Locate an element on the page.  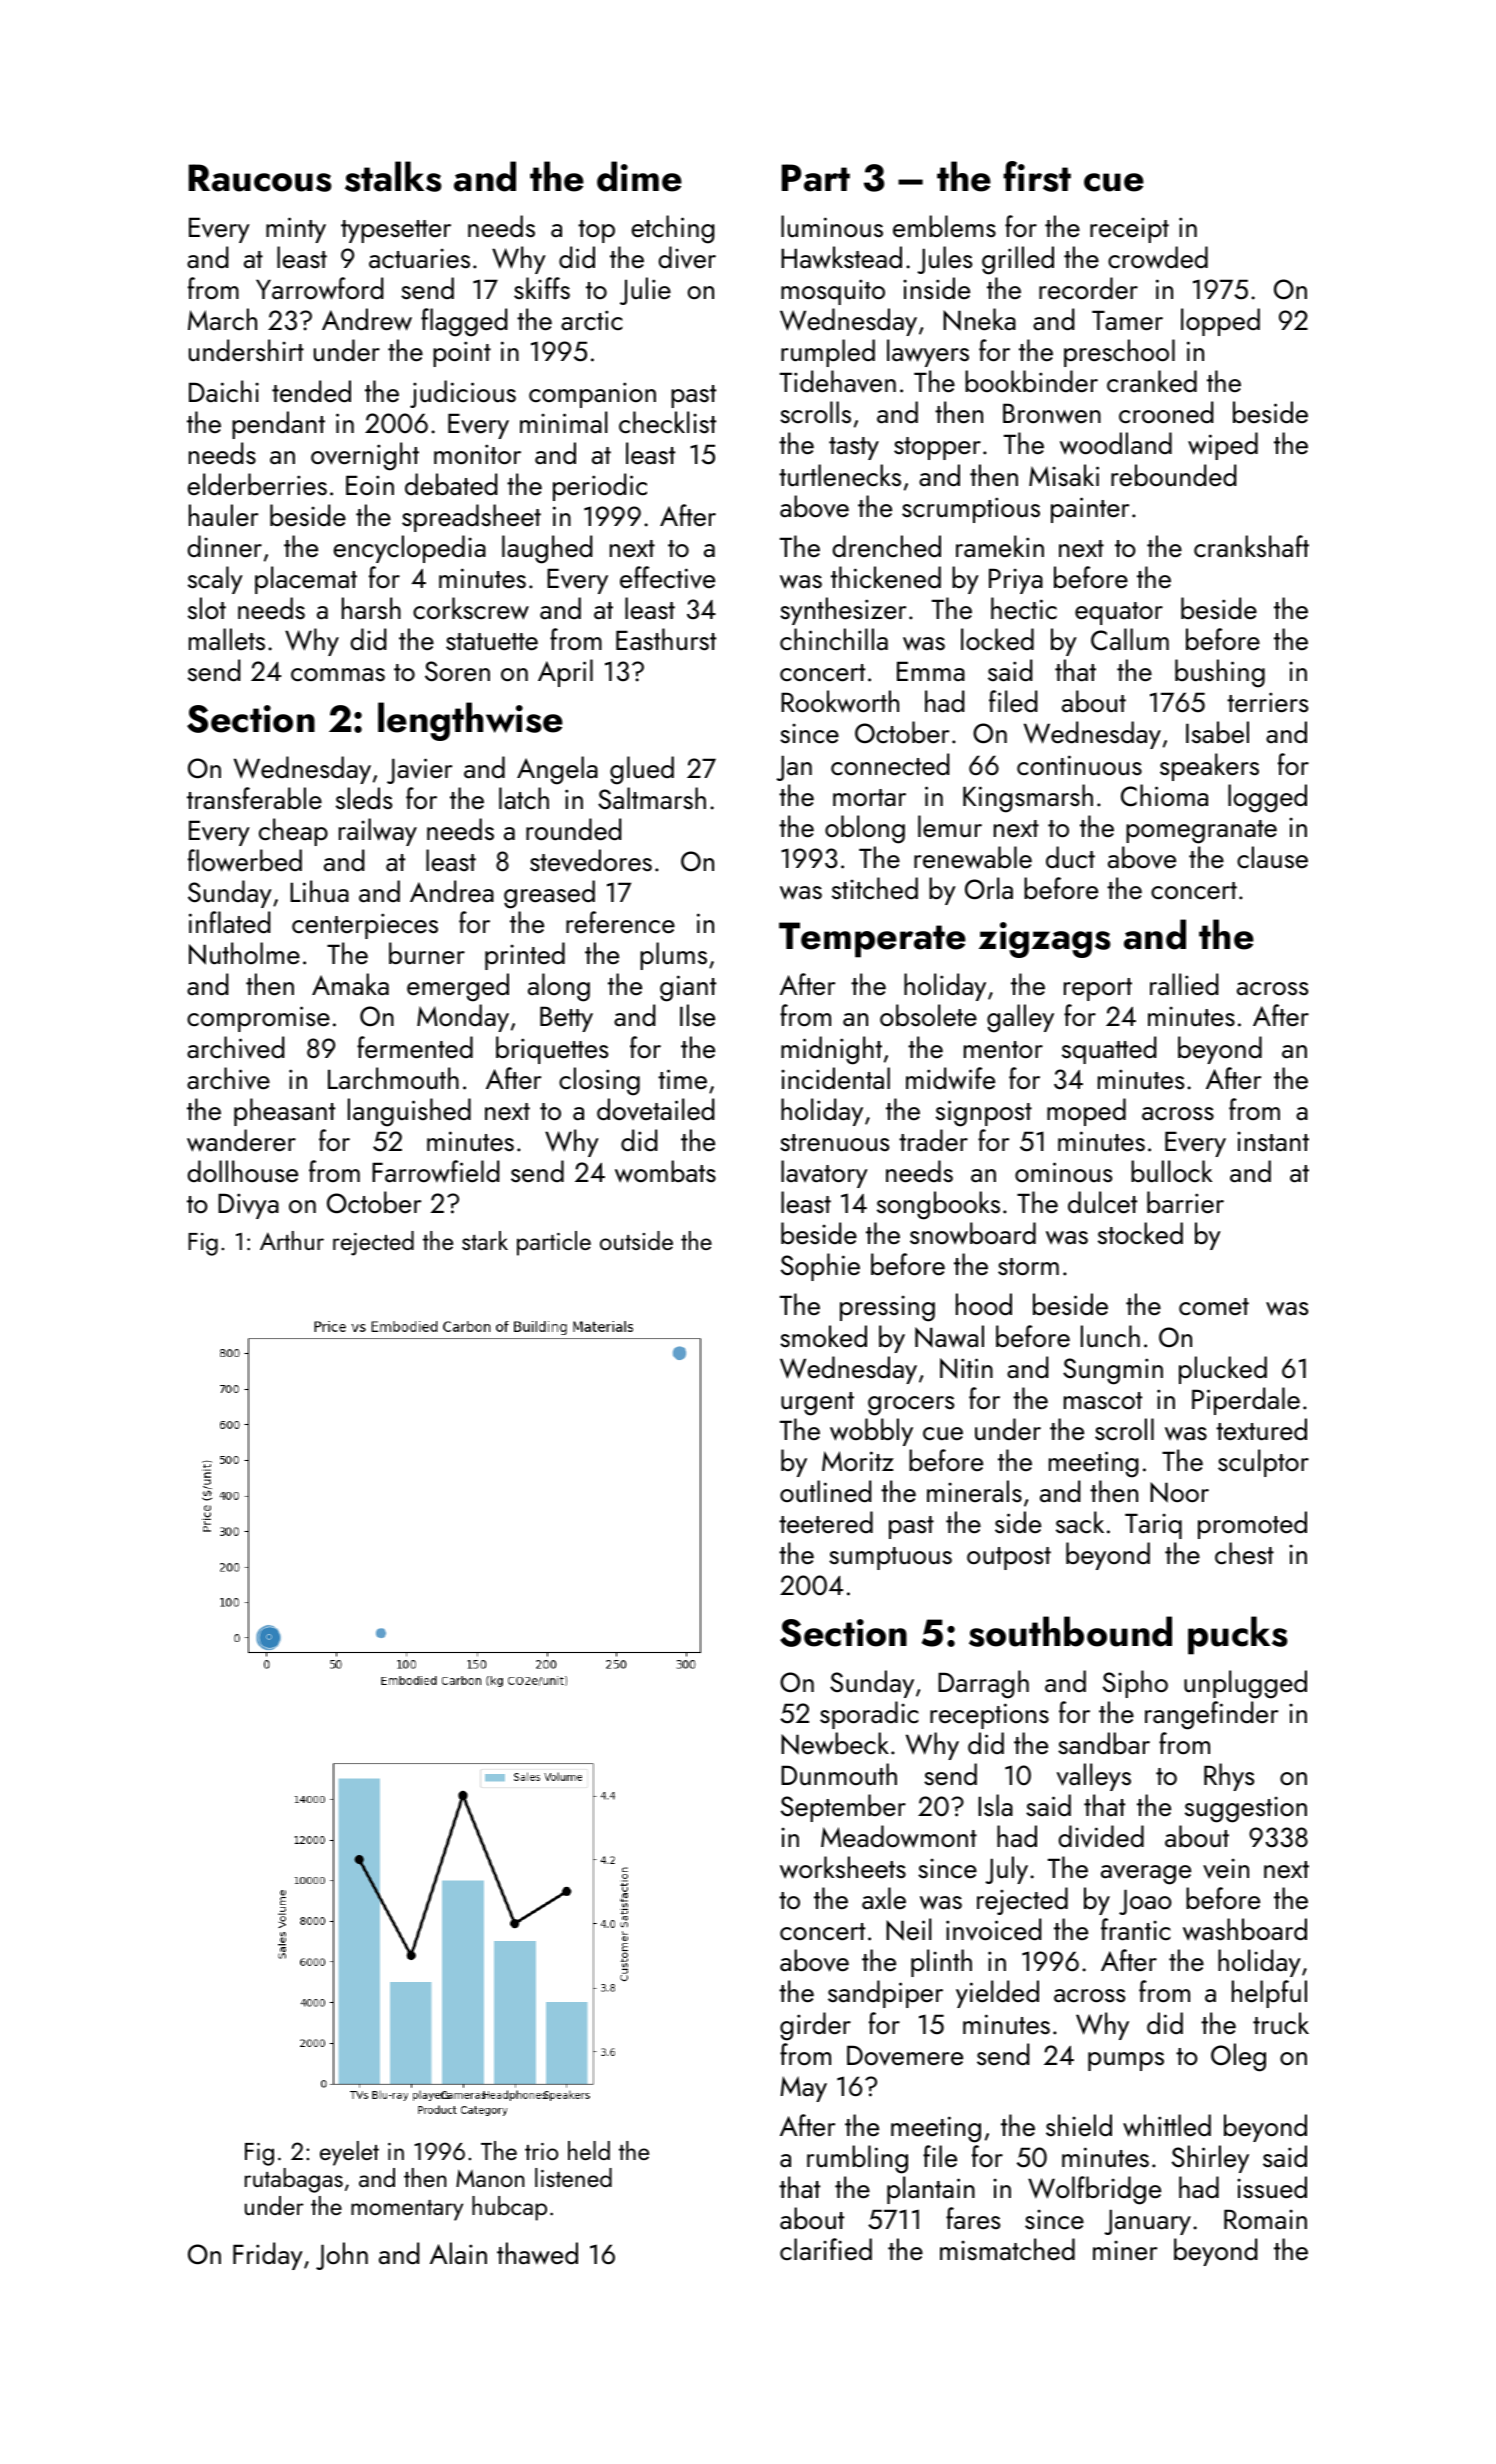
dime is located at coordinates (639, 176).
